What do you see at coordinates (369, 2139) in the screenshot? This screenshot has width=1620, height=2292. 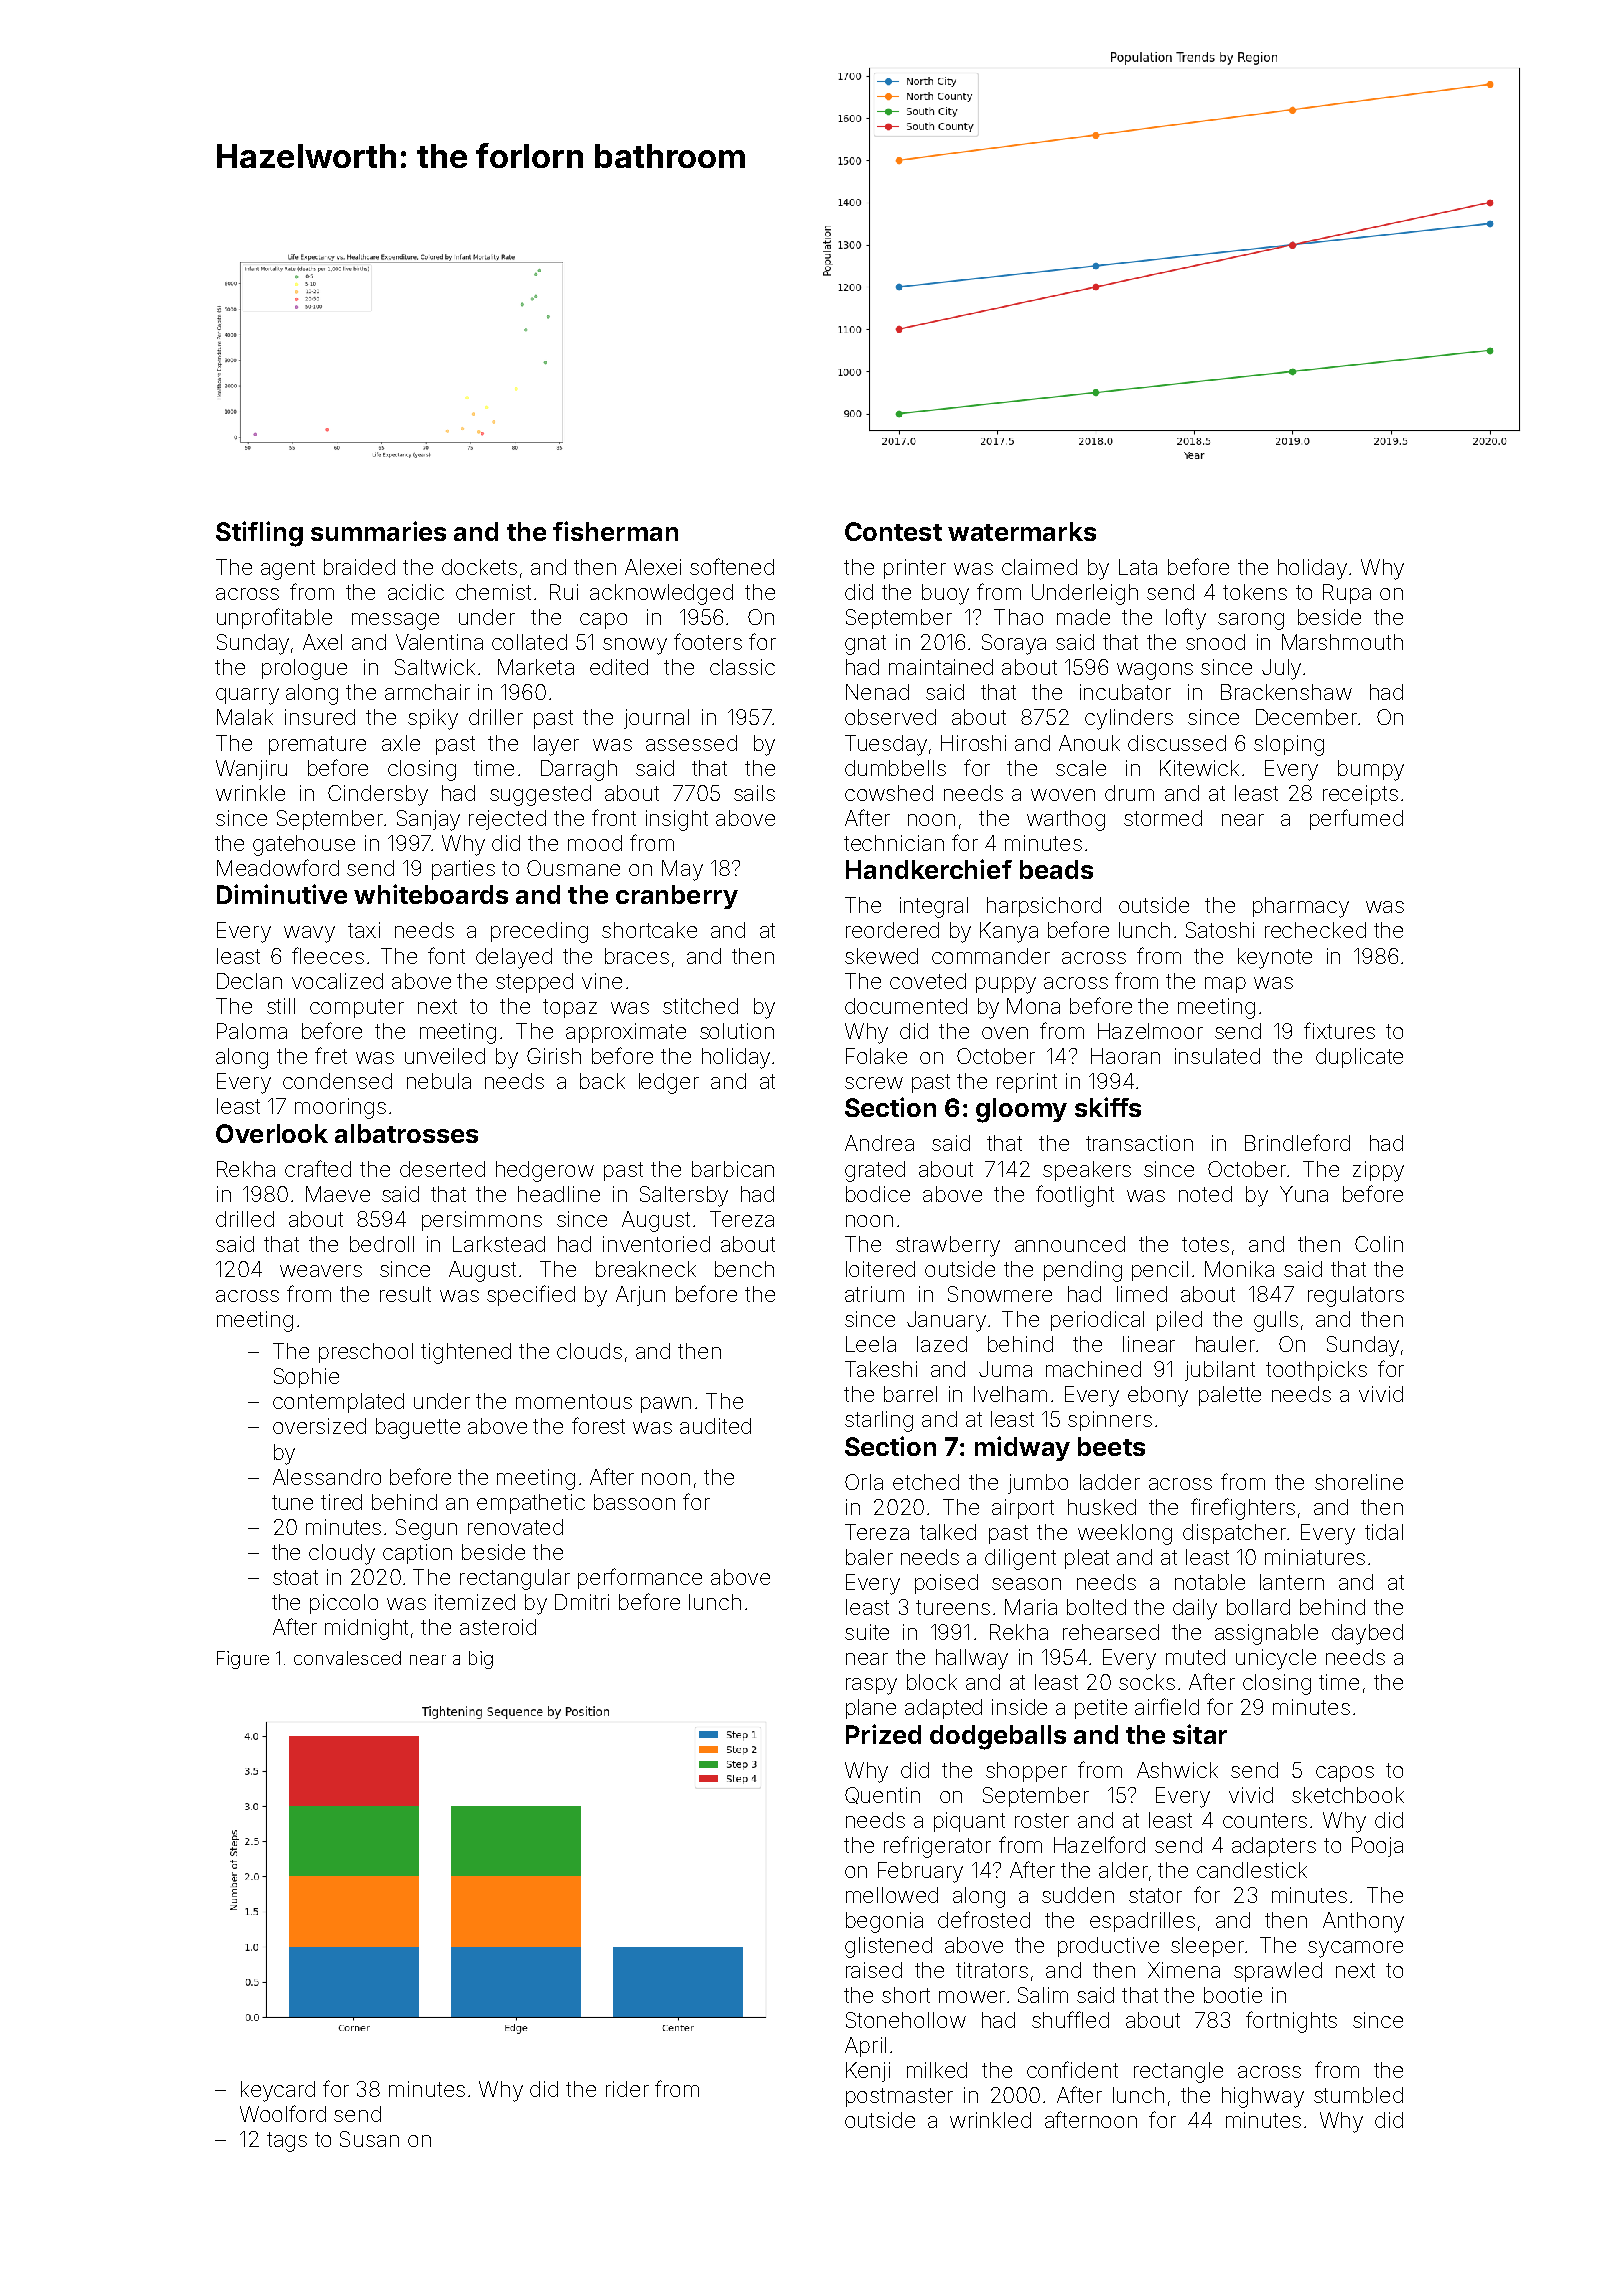 I see `Susan` at bounding box center [369, 2139].
